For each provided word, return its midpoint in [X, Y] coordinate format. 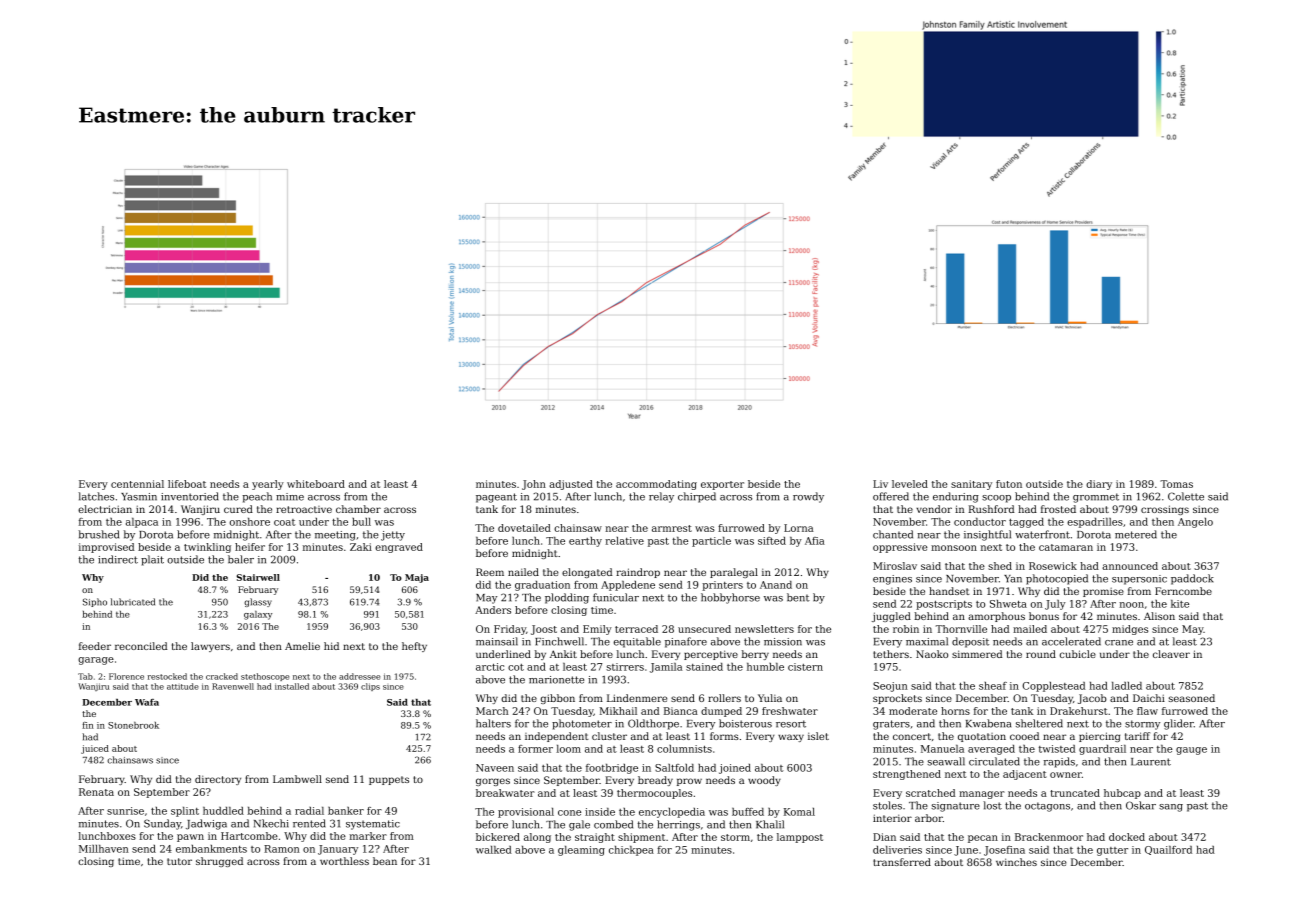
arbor [929, 818]
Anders [493, 610]
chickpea [631, 851]
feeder [95, 646]
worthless [344, 861]
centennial [137, 484]
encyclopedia [672, 813]
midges [1130, 630]
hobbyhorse [730, 598]
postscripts [944, 605]
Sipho [95, 602]
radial [309, 811]
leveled [910, 484]
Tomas [1176, 484]
